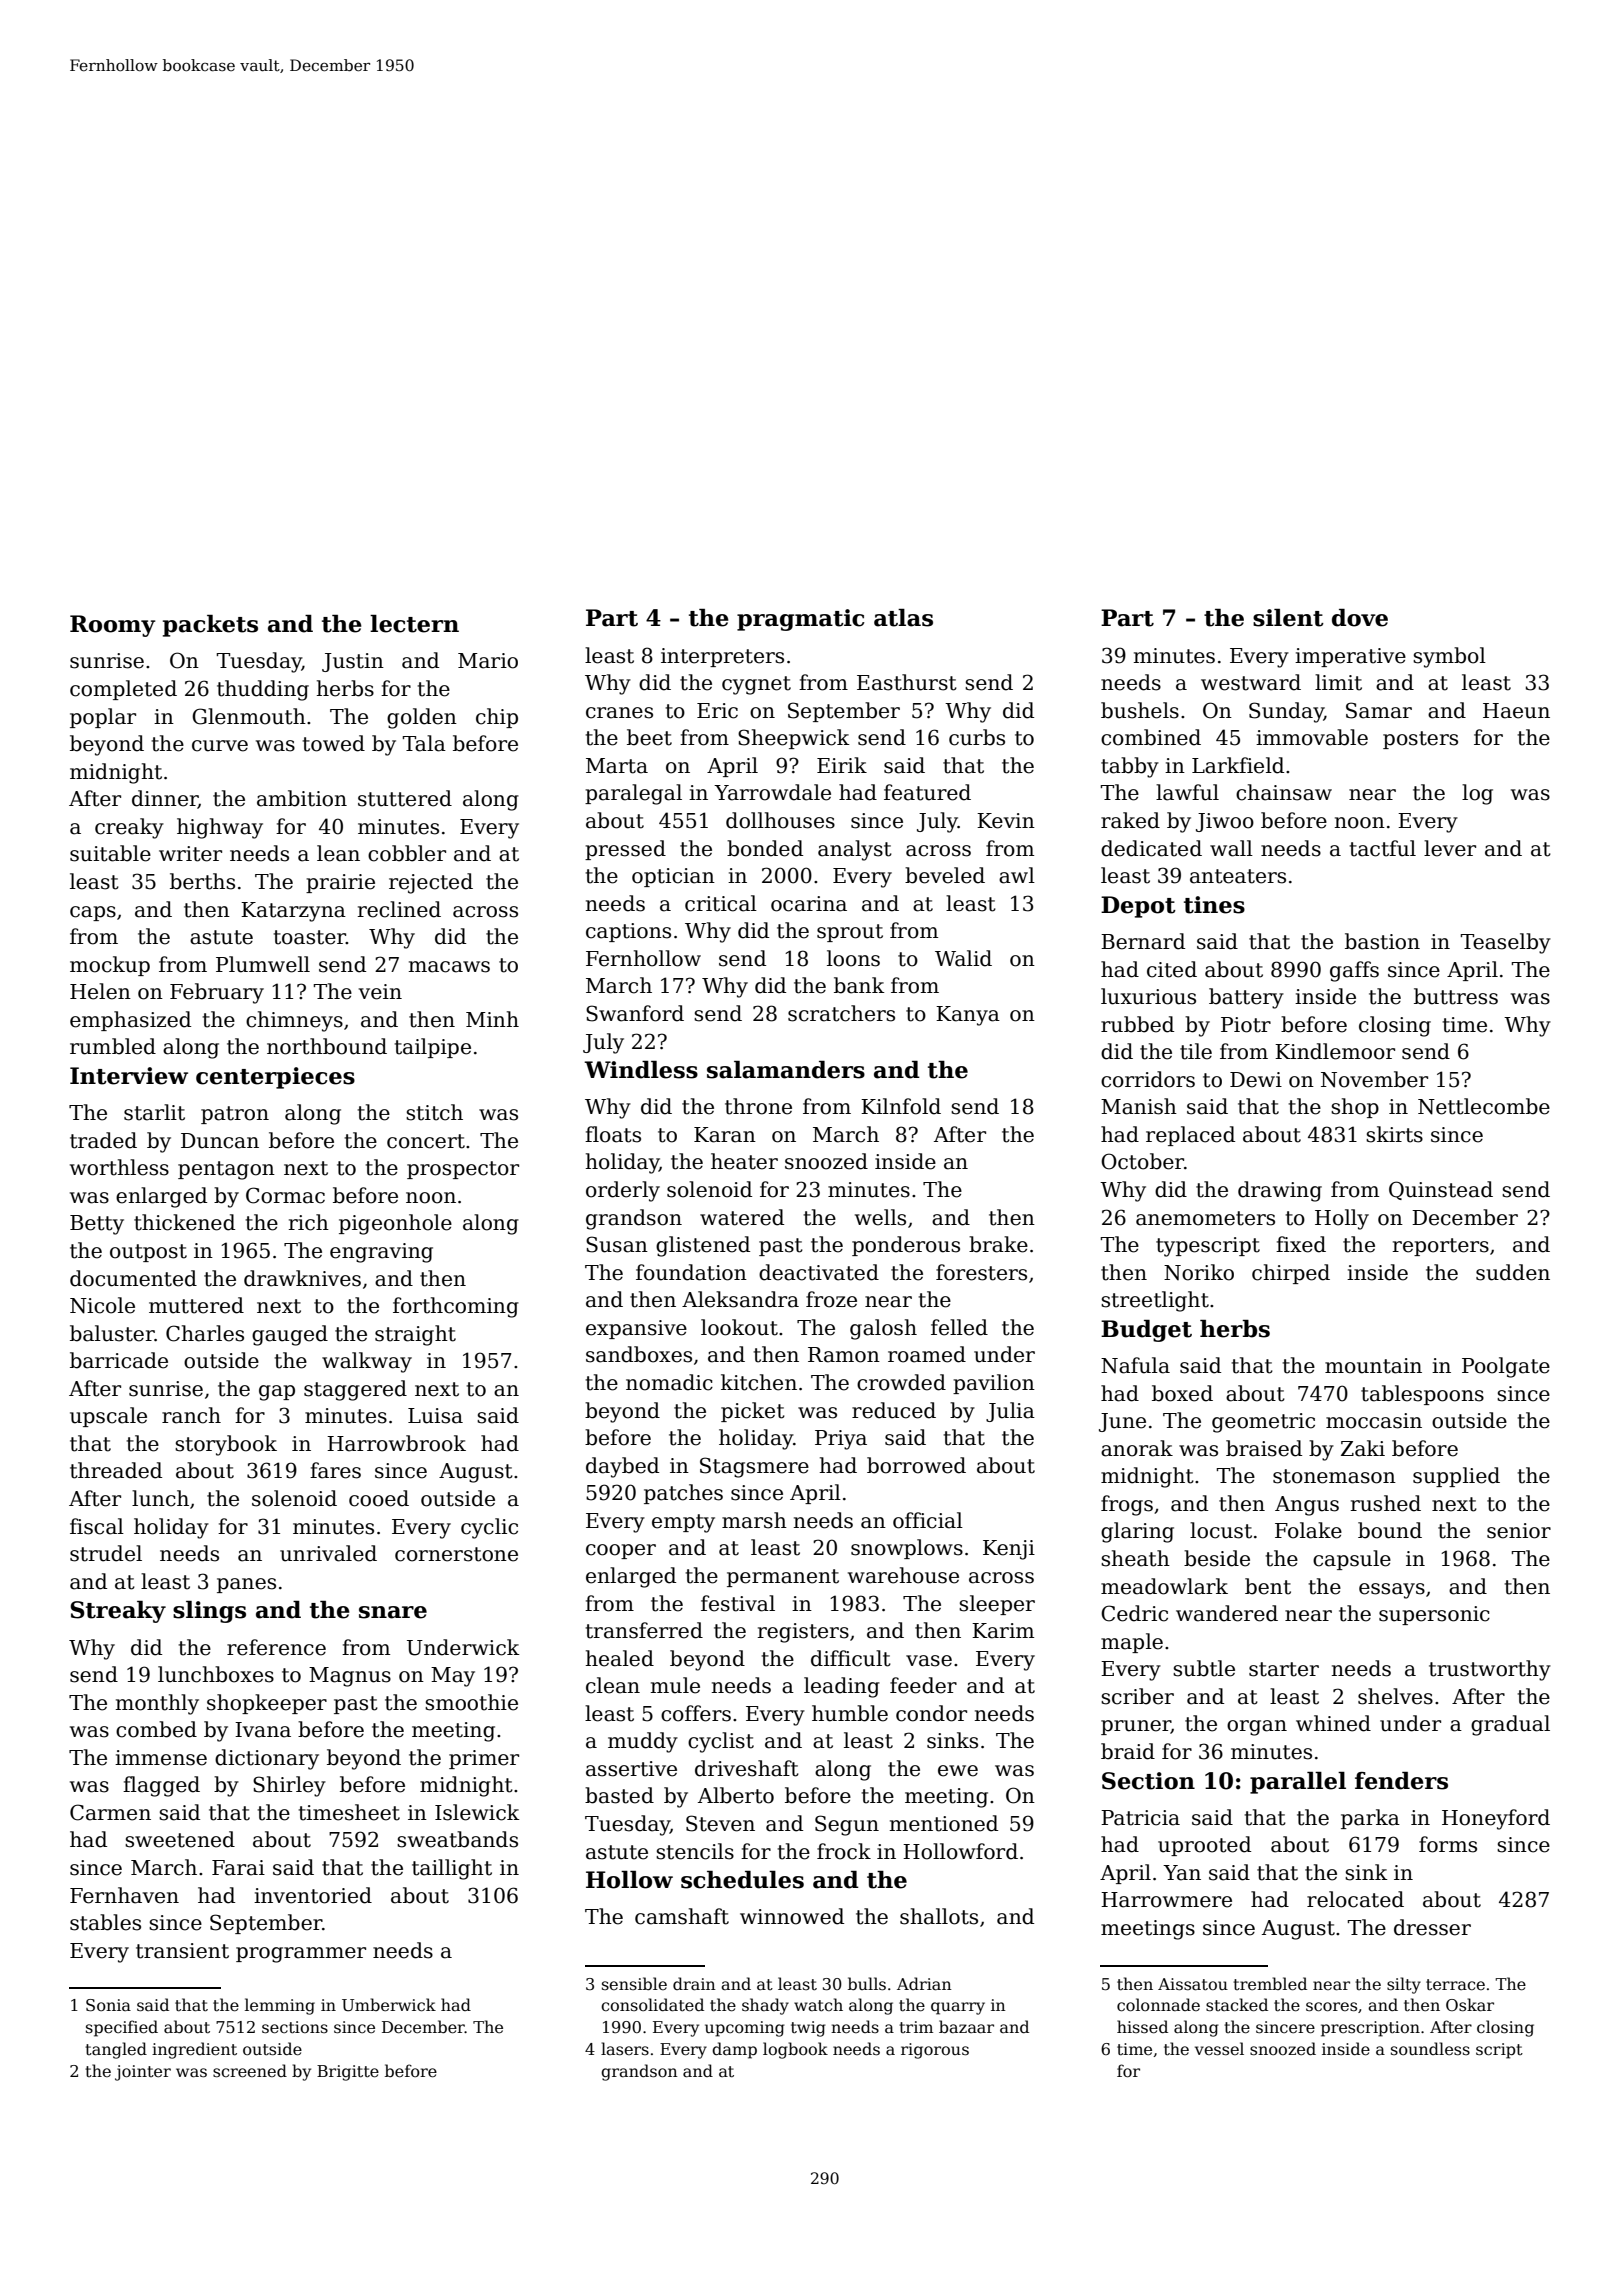  I want to click on chainsaw, so click(1284, 792).
